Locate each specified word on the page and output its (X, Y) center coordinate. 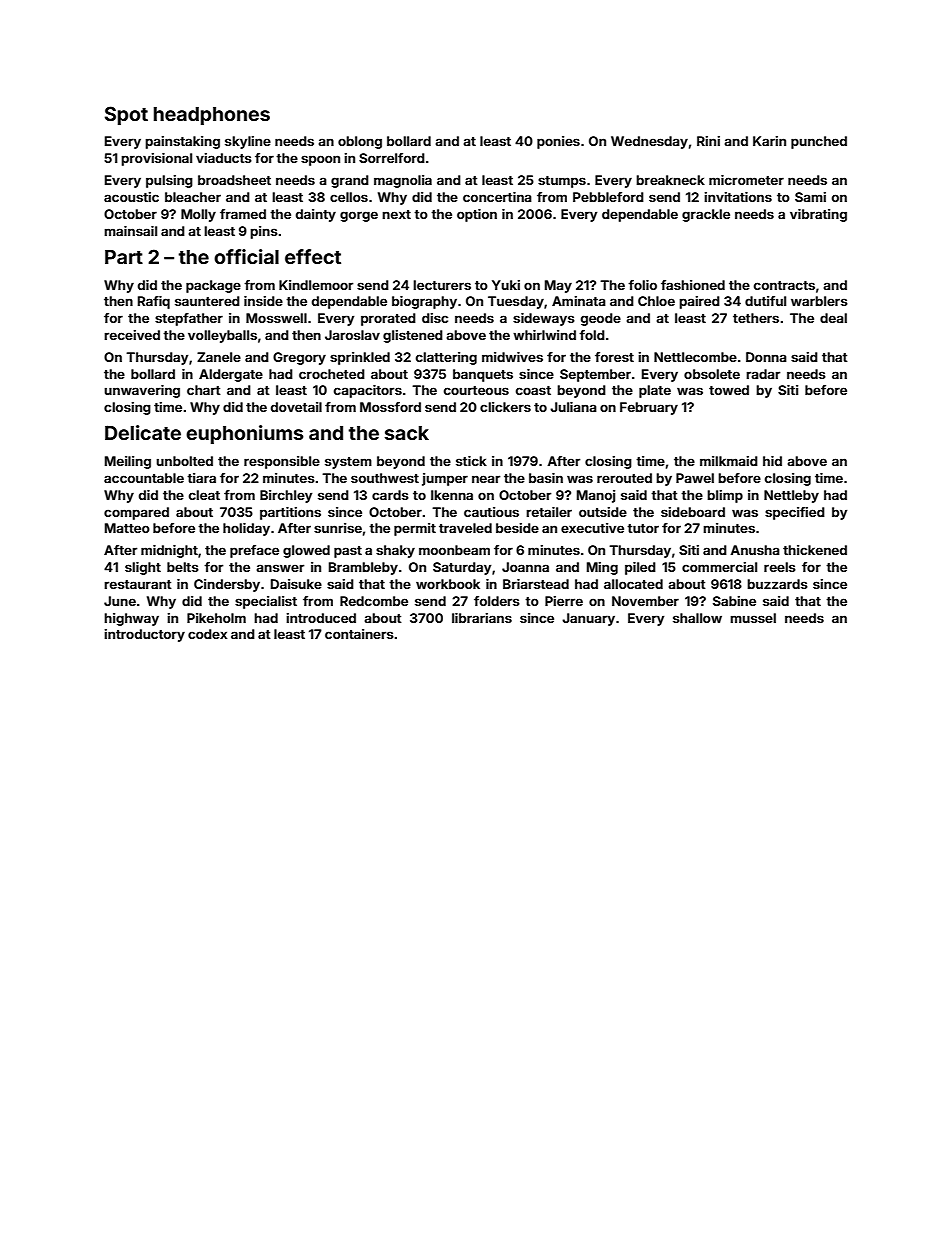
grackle (706, 215)
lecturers (442, 285)
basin (546, 478)
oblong (360, 142)
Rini (708, 141)
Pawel (695, 478)
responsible (282, 462)
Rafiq (154, 302)
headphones (212, 116)
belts (183, 567)
